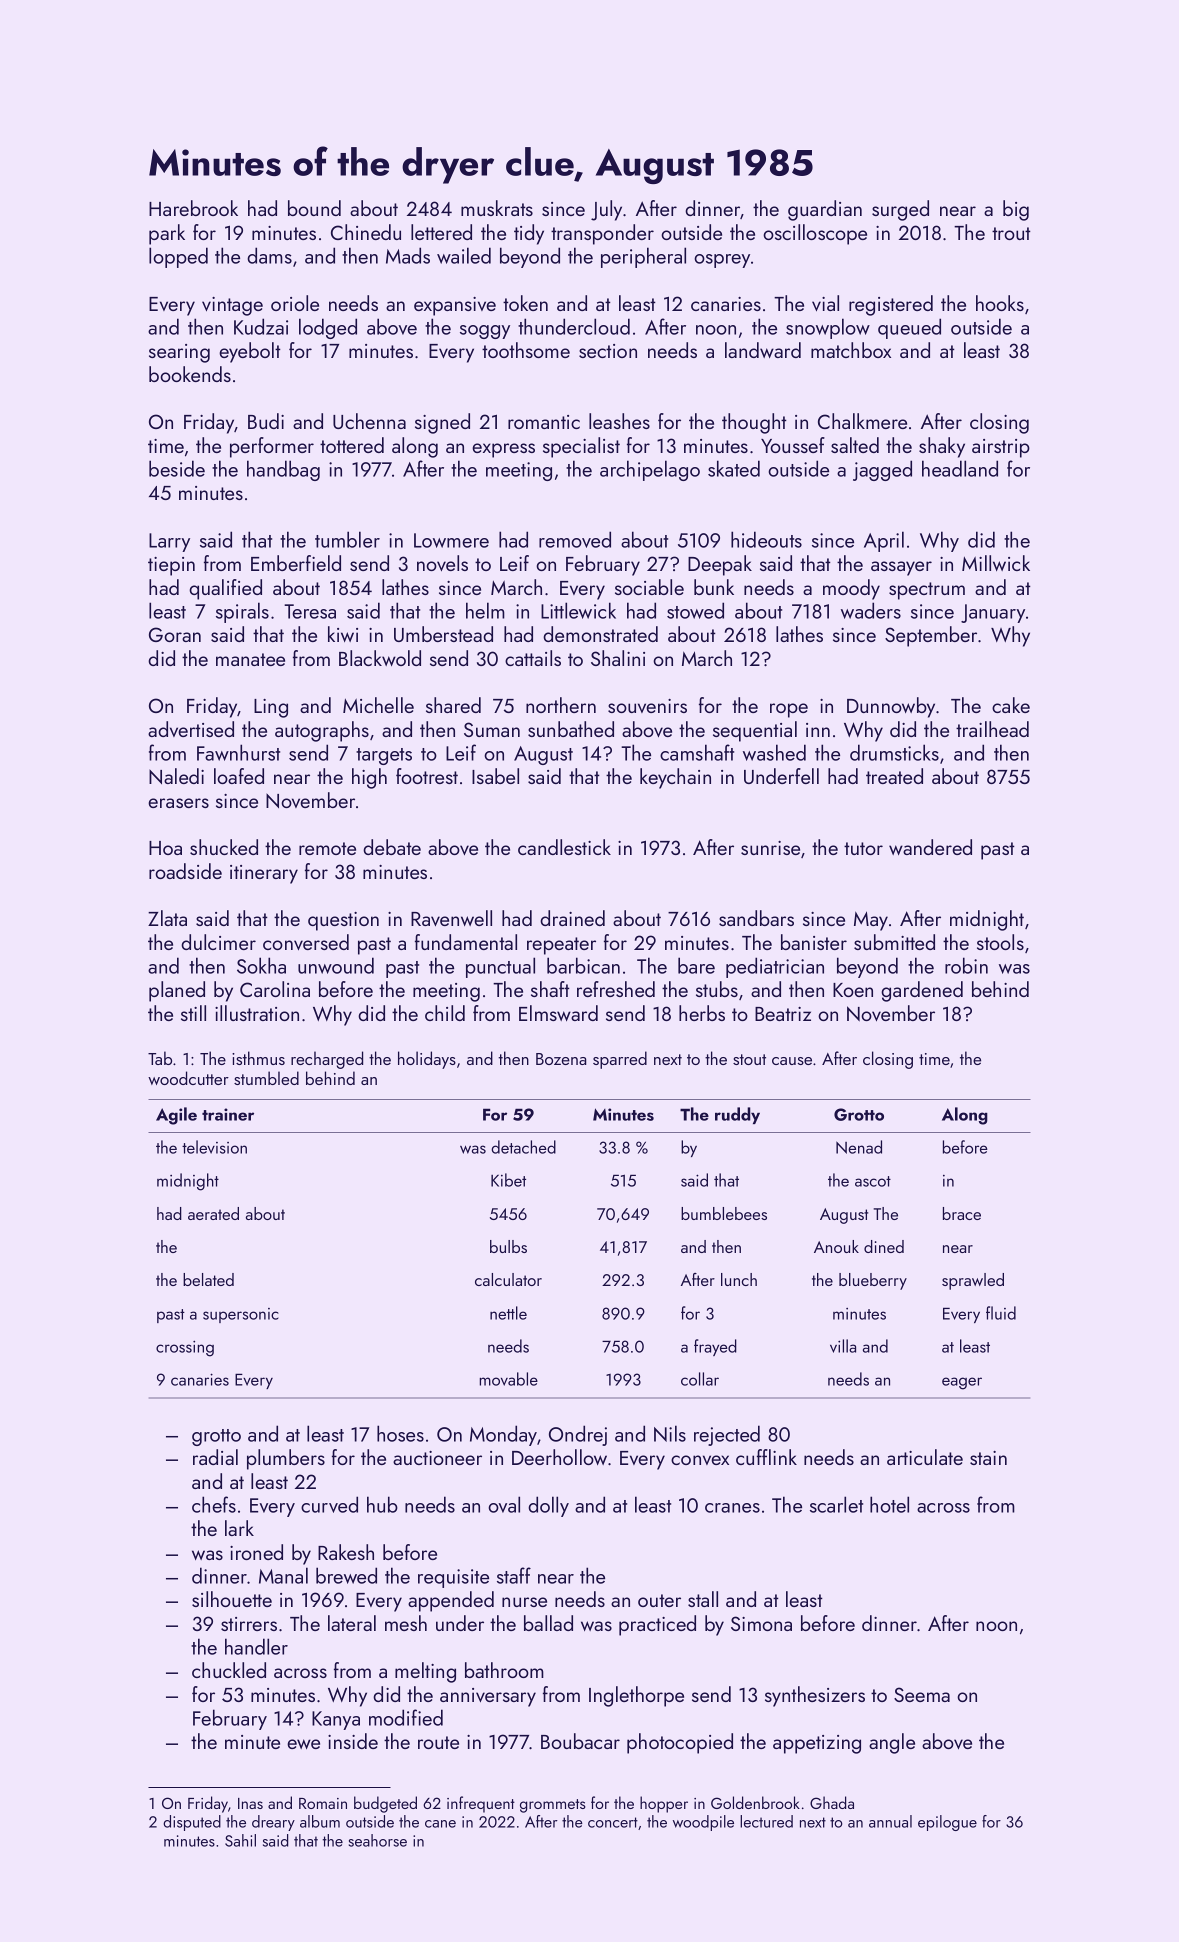 This screenshot has width=1179, height=1942. What do you see at coordinates (327, 1060) in the screenshot?
I see `recharged` at bounding box center [327, 1060].
